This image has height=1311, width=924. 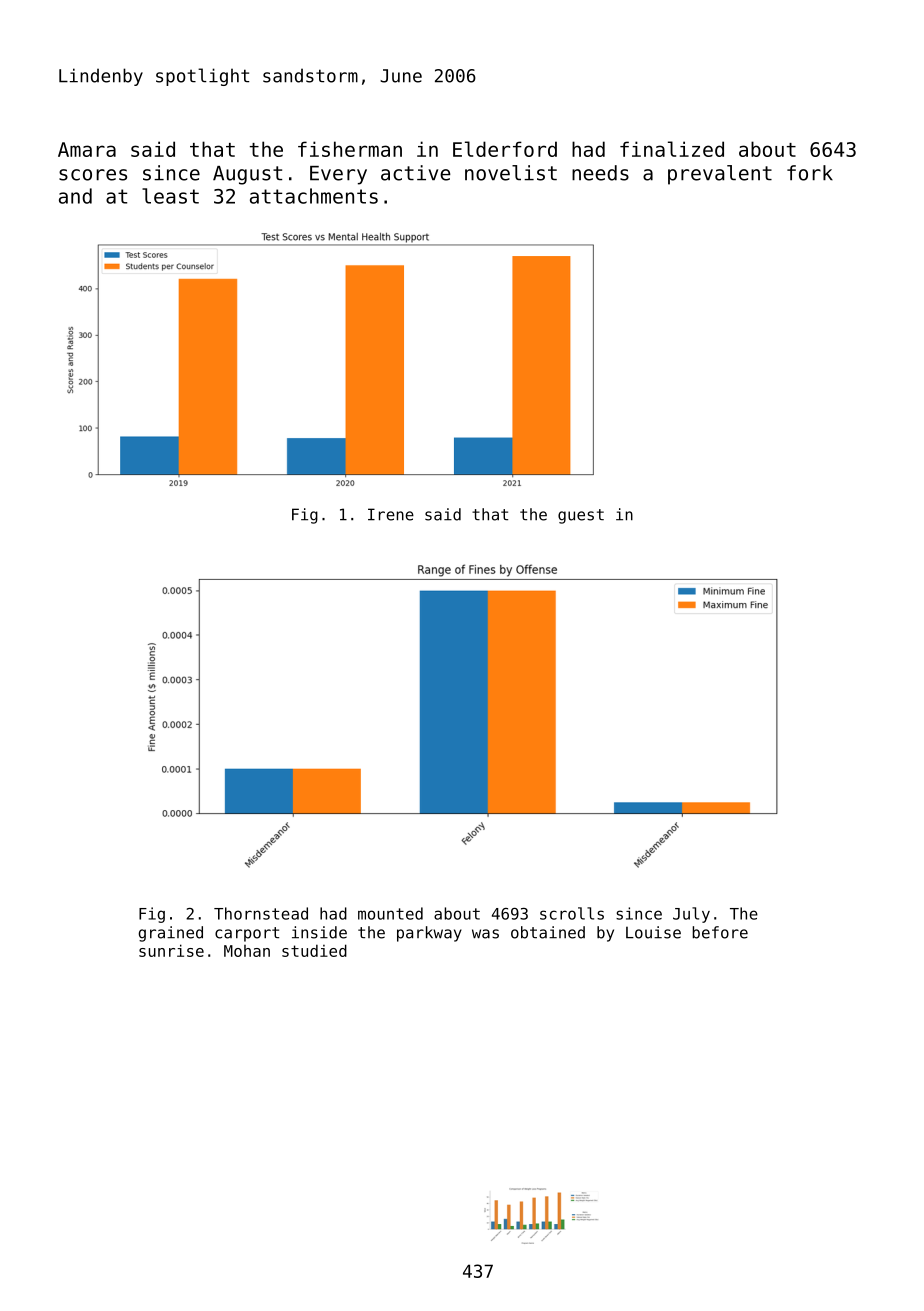 What do you see at coordinates (87, 149) in the image?
I see `Amara` at bounding box center [87, 149].
